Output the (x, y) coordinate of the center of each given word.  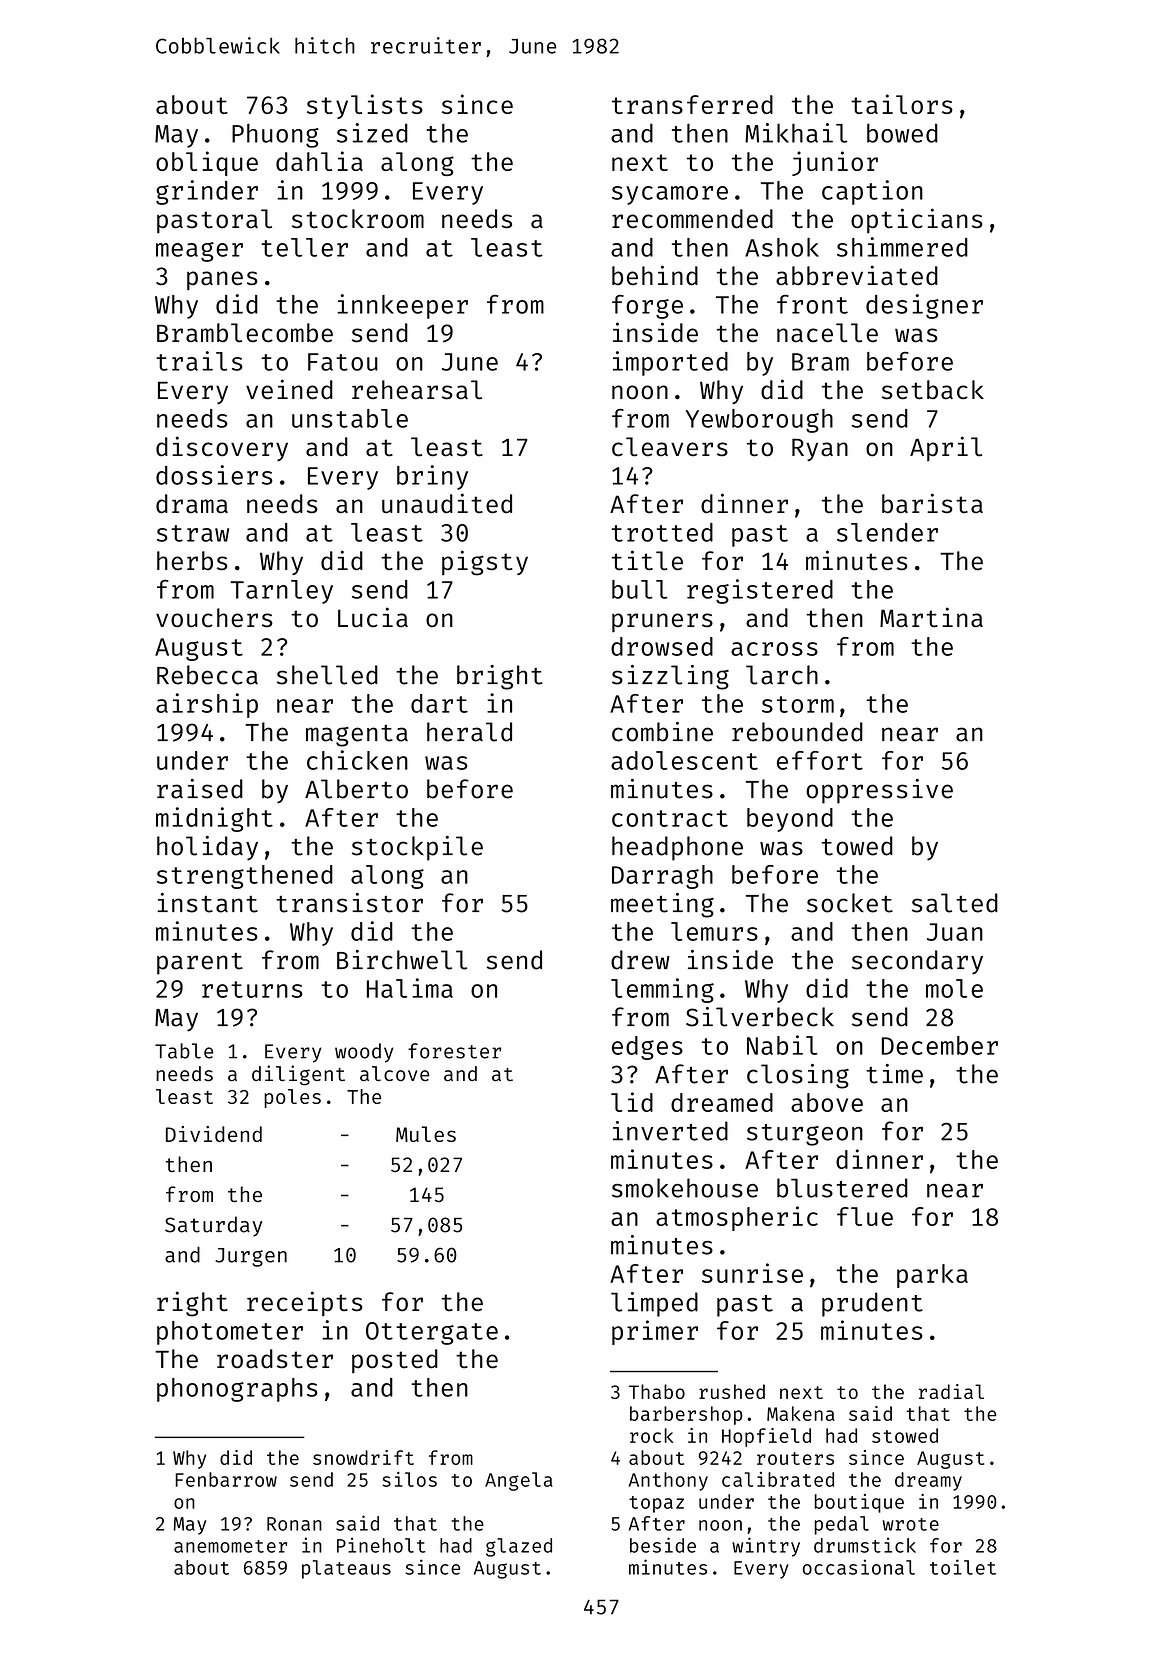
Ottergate (432, 1333)
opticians (917, 220)
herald (469, 732)
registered (760, 591)
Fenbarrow (226, 1479)
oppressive (879, 791)
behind (655, 275)
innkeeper (402, 306)
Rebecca (207, 675)
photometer (230, 1333)
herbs (192, 561)
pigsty (485, 563)
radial (951, 1391)
